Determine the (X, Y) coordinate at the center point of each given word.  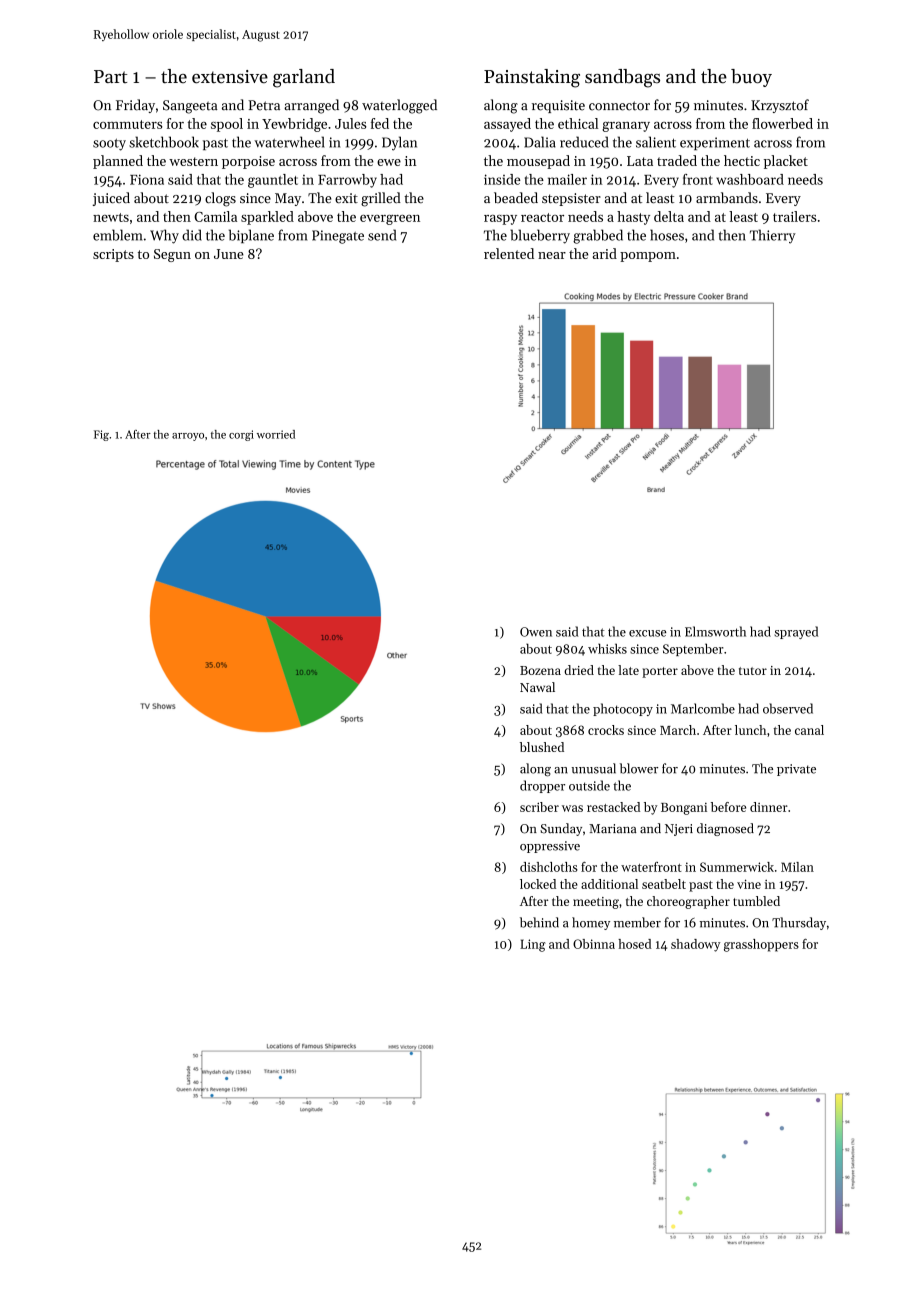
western (193, 161)
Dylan (399, 143)
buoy (751, 78)
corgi (241, 435)
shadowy (695, 945)
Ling (533, 945)
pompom (648, 257)
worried (276, 434)
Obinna (594, 944)
